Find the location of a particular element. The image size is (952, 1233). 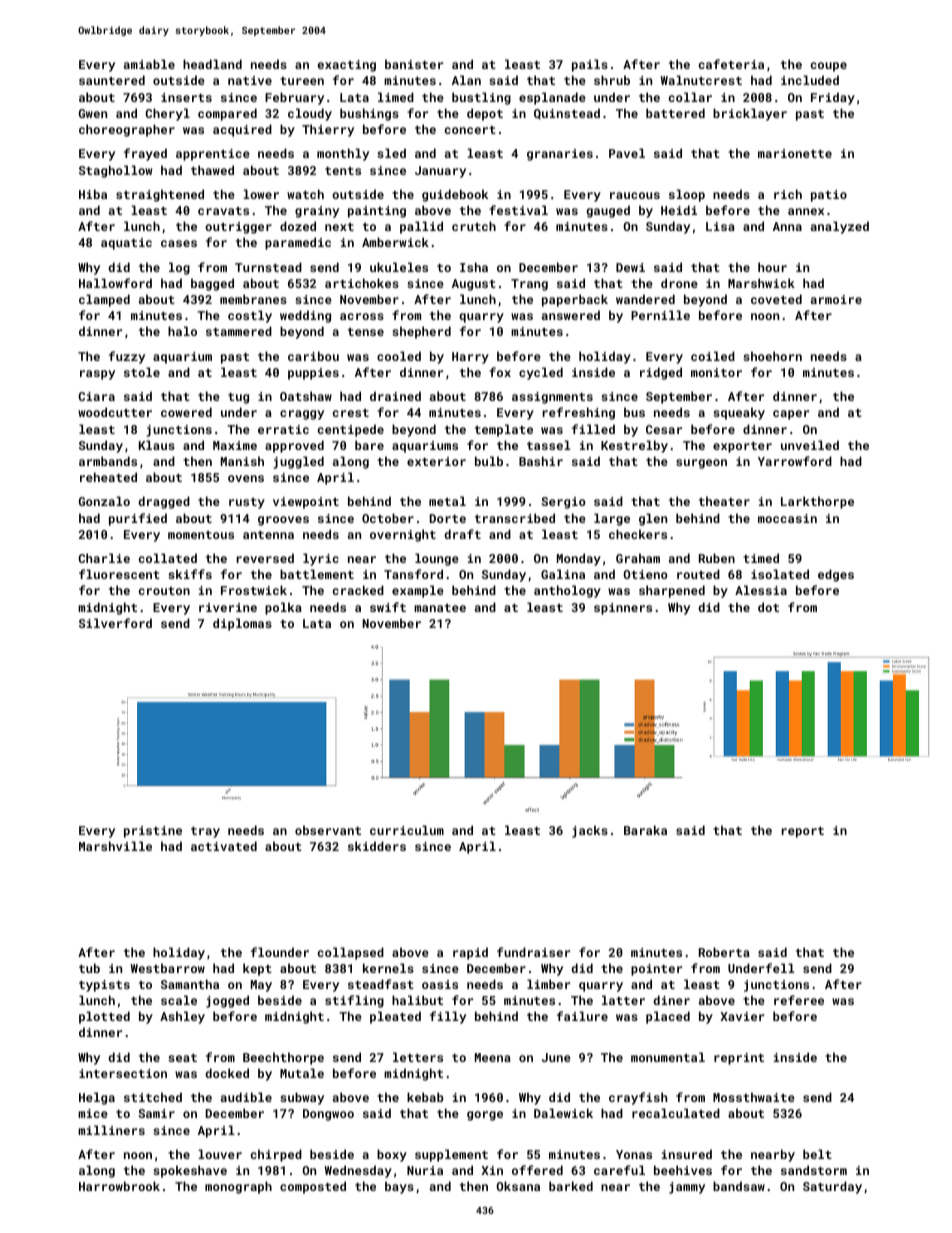

subway is located at coordinates (302, 1098).
